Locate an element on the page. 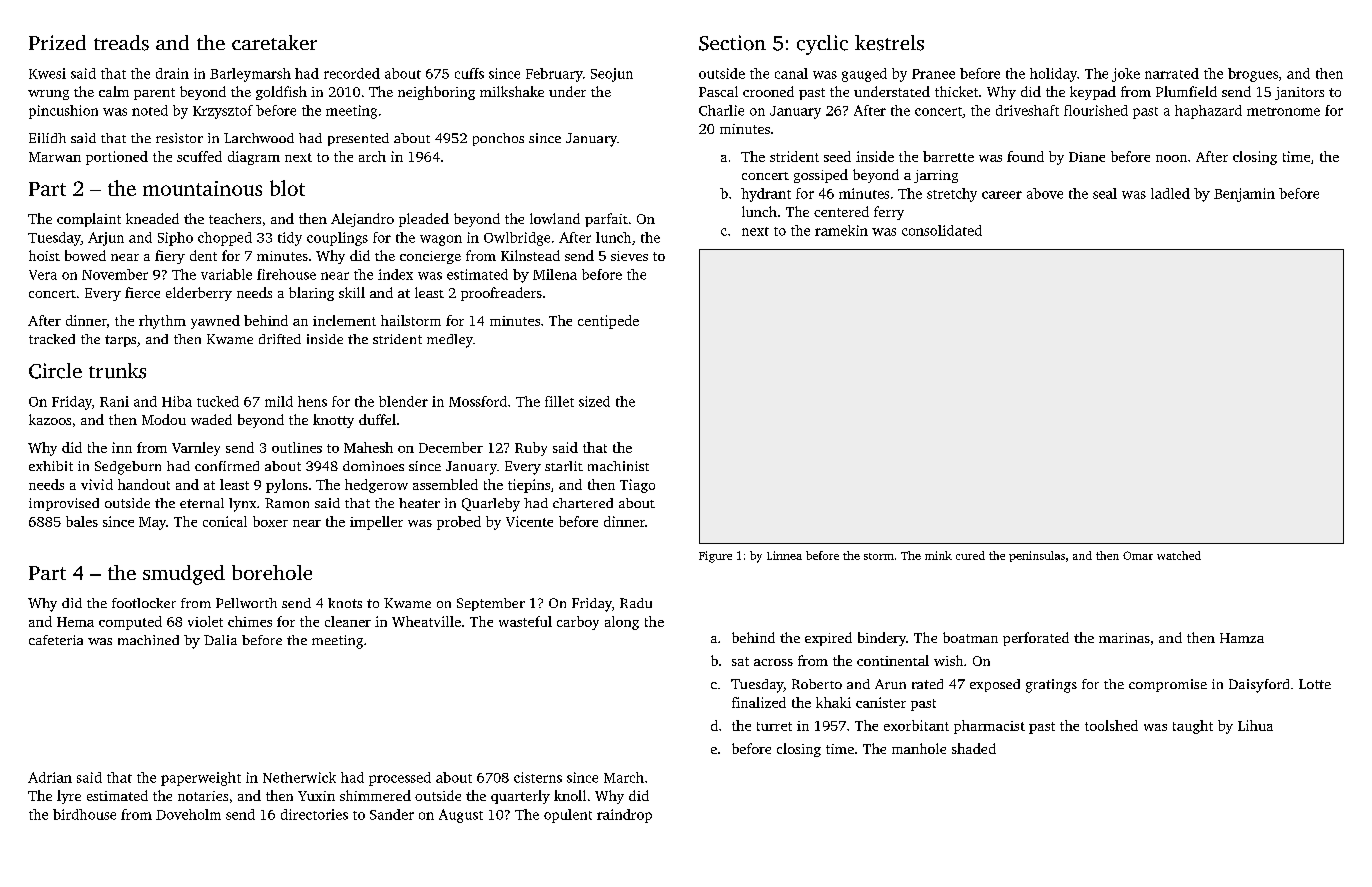 Image resolution: width=1372 pixels, height=887 pixels. calm is located at coordinates (114, 91).
